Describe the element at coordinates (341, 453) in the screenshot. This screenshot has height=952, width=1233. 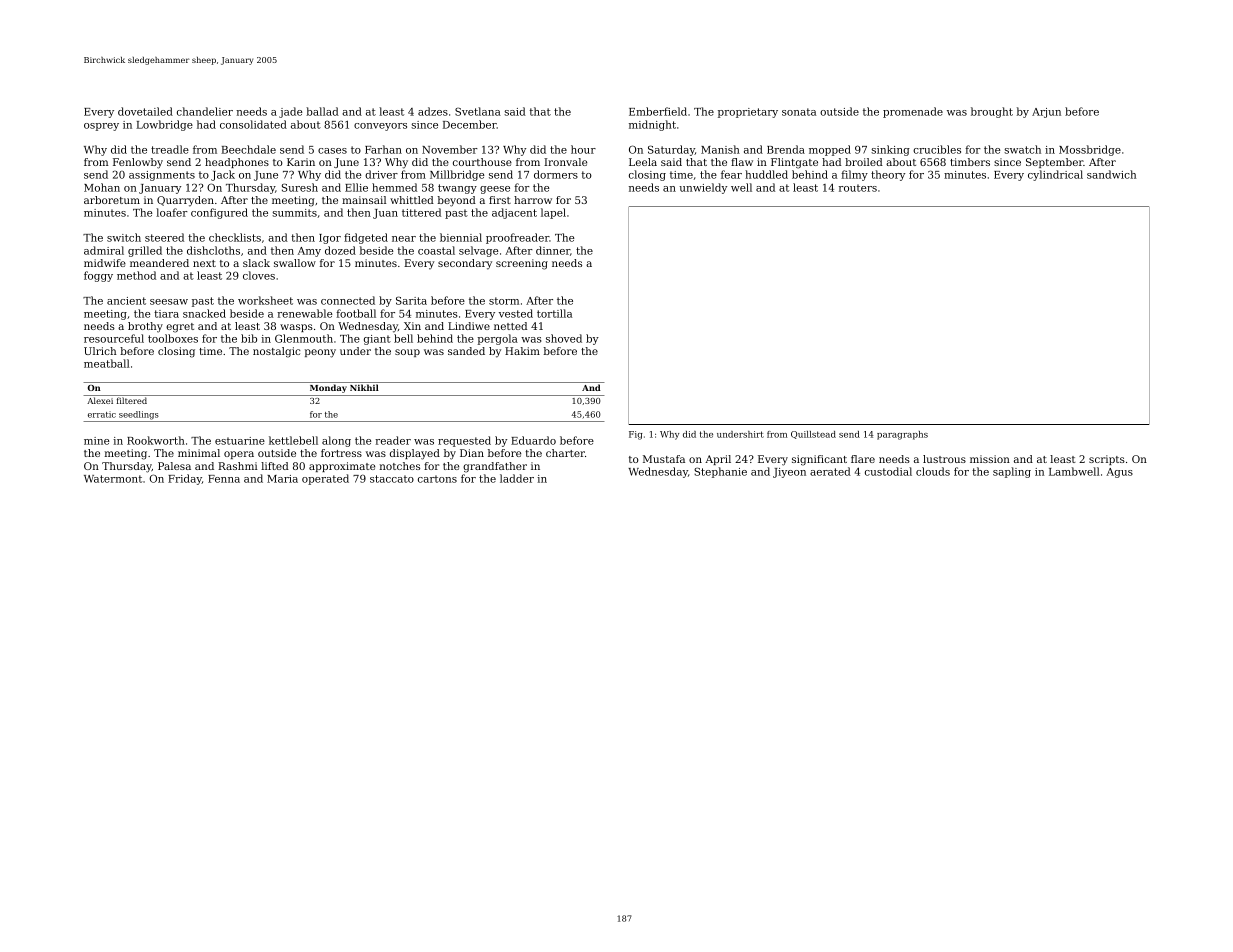
I see `fortress` at that location.
